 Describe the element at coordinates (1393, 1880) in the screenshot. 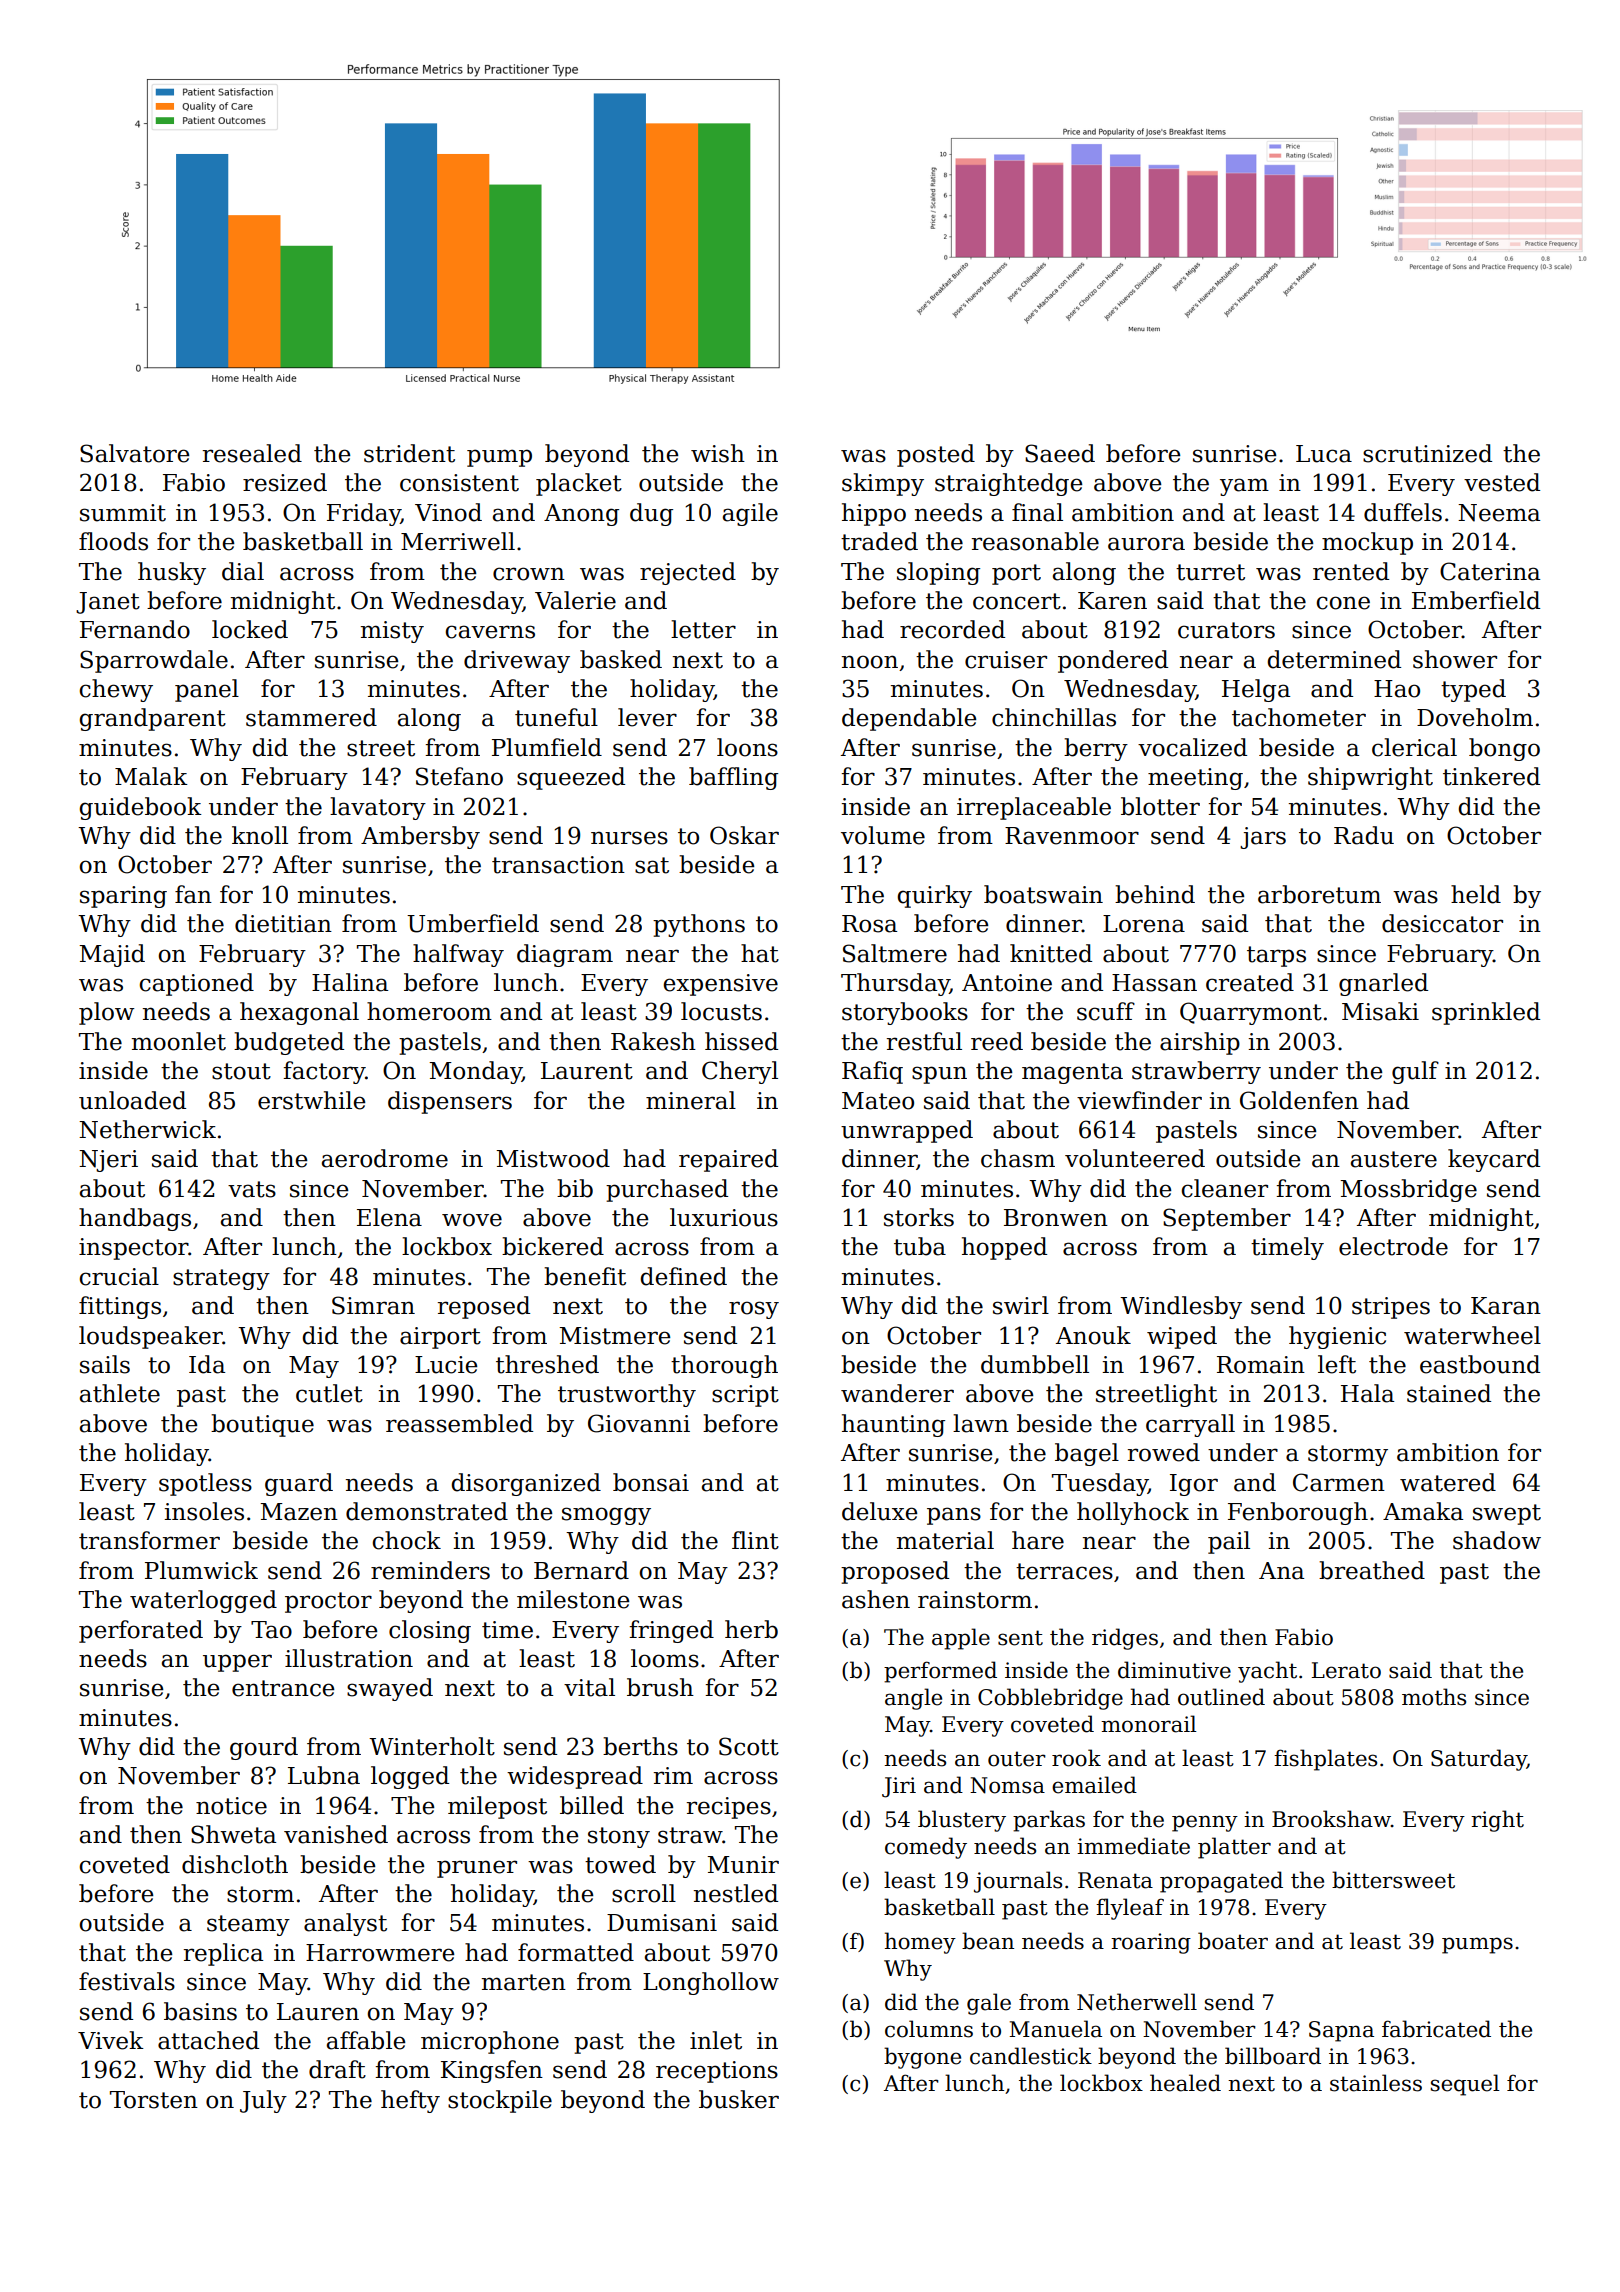

I see `bittersweet` at that location.
